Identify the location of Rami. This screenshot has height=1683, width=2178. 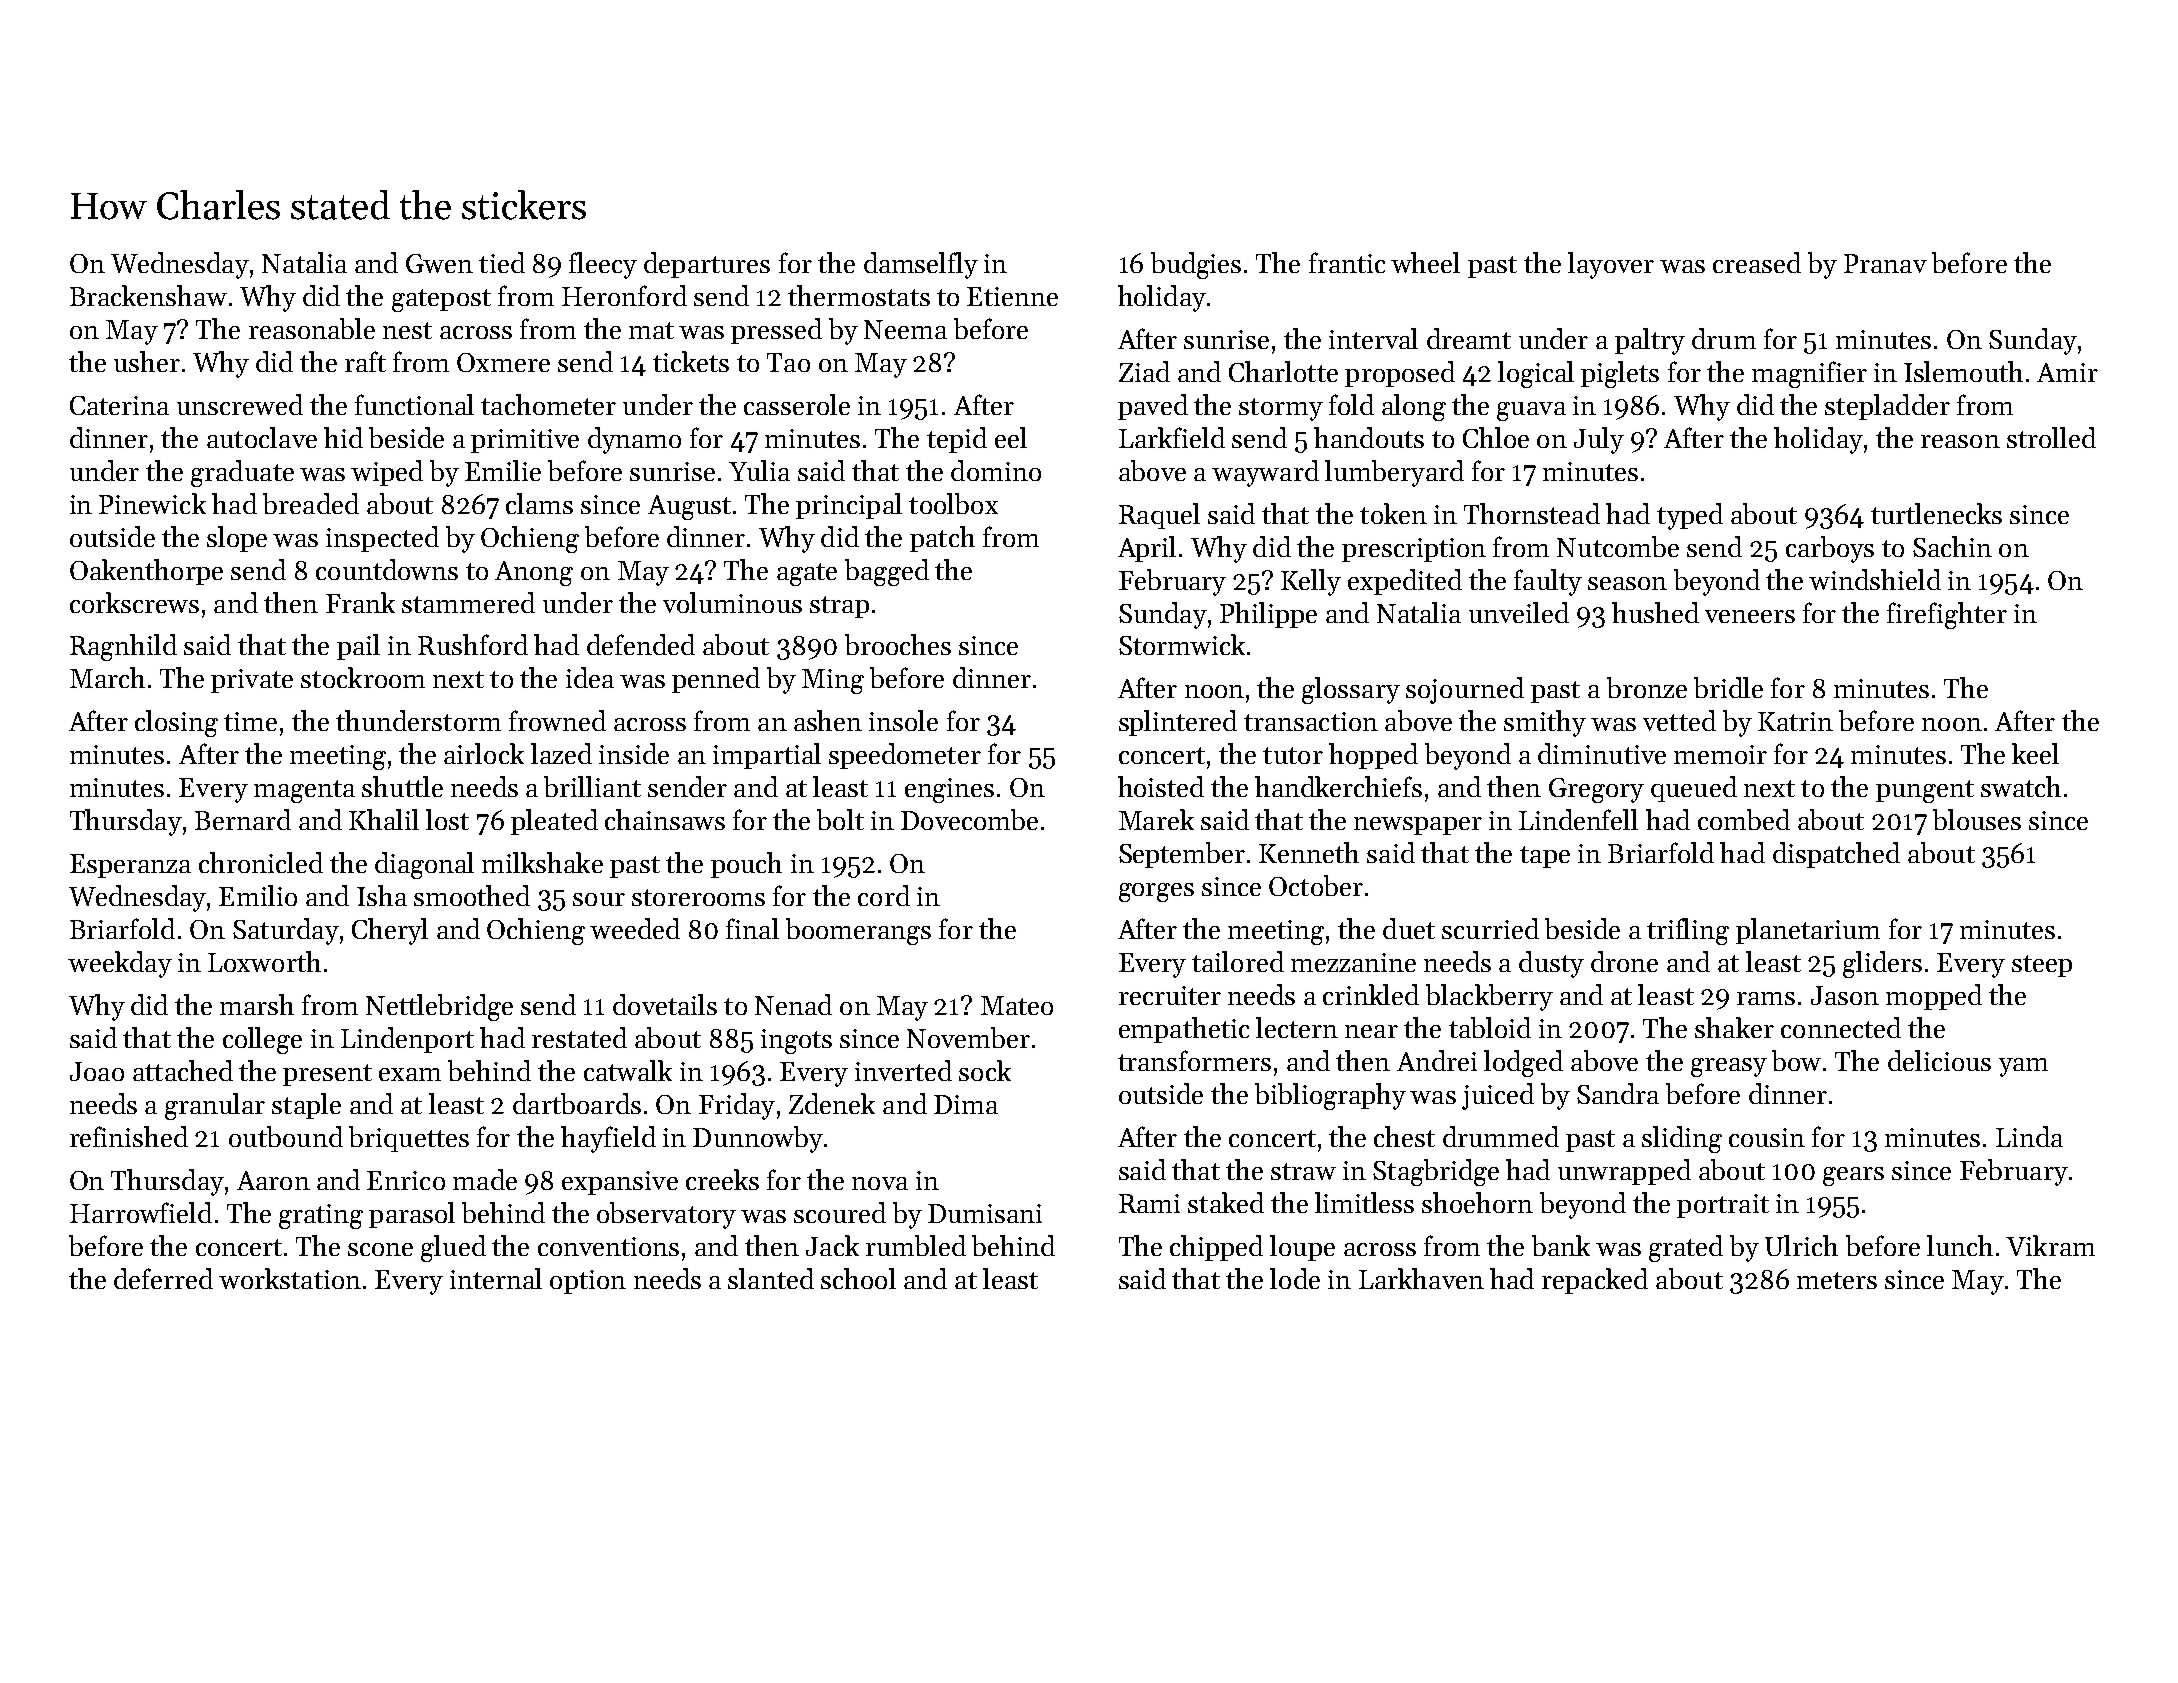
(1149, 1203).
